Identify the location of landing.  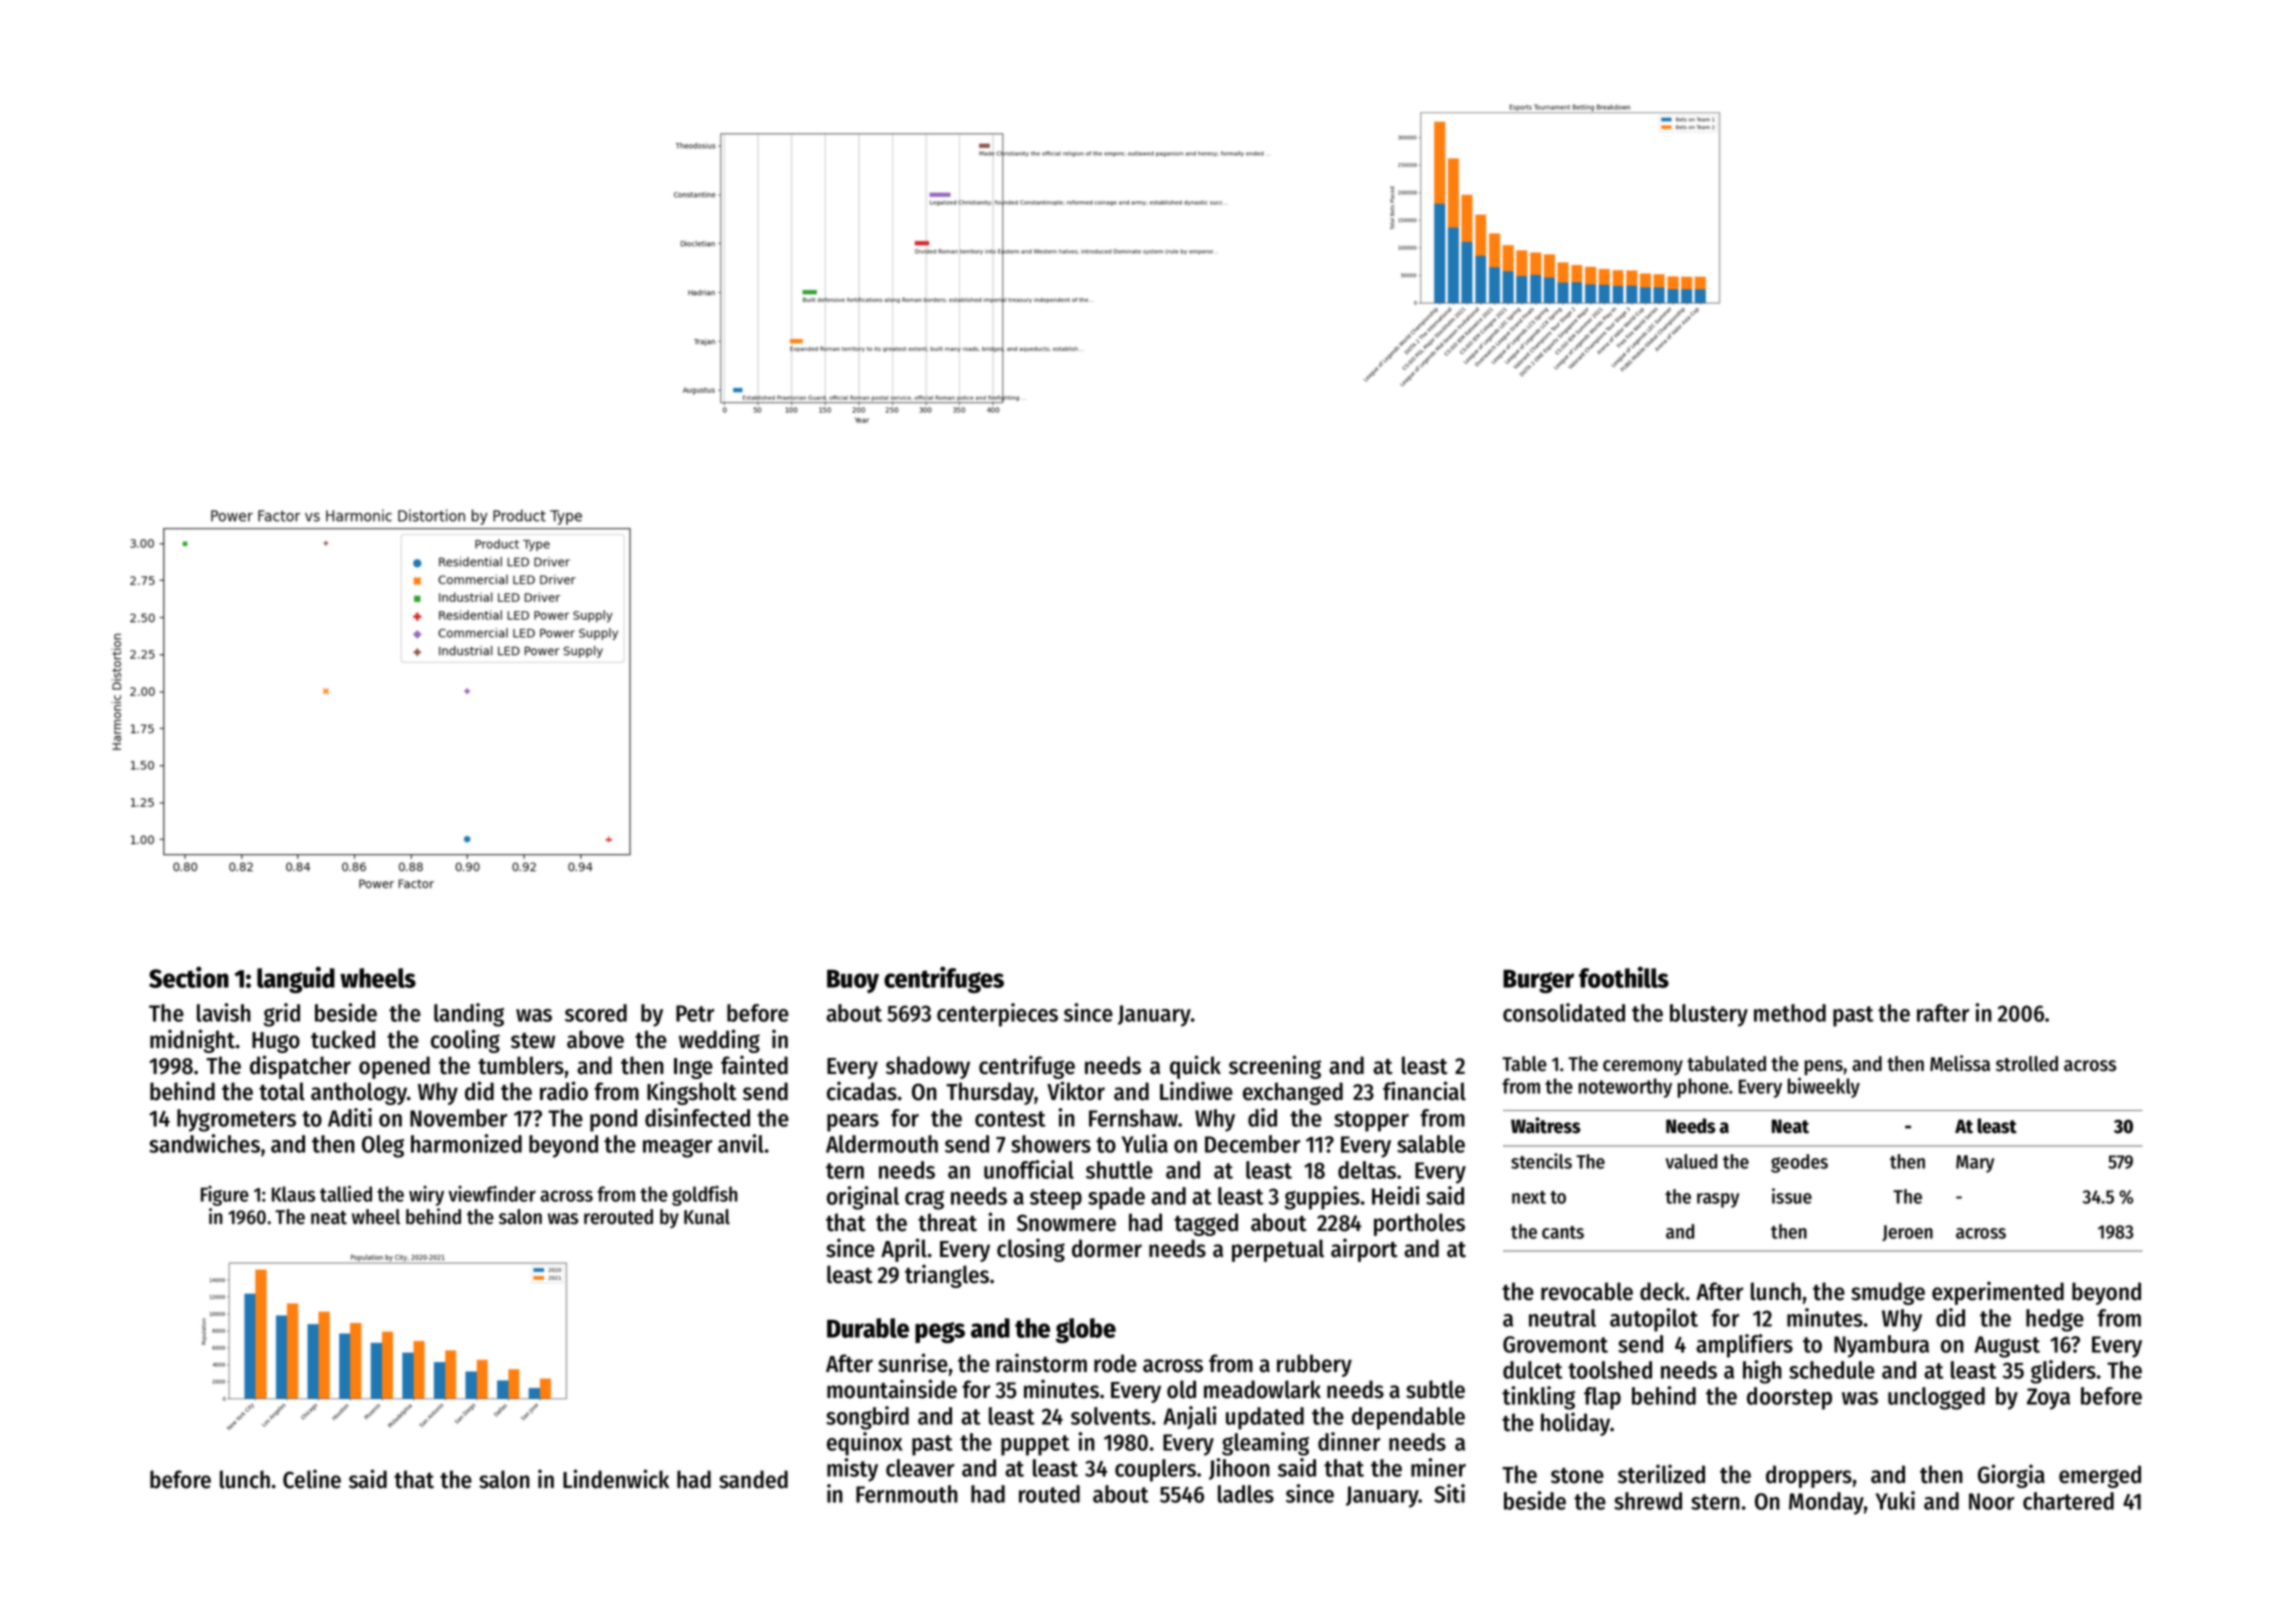
(469, 1015).
